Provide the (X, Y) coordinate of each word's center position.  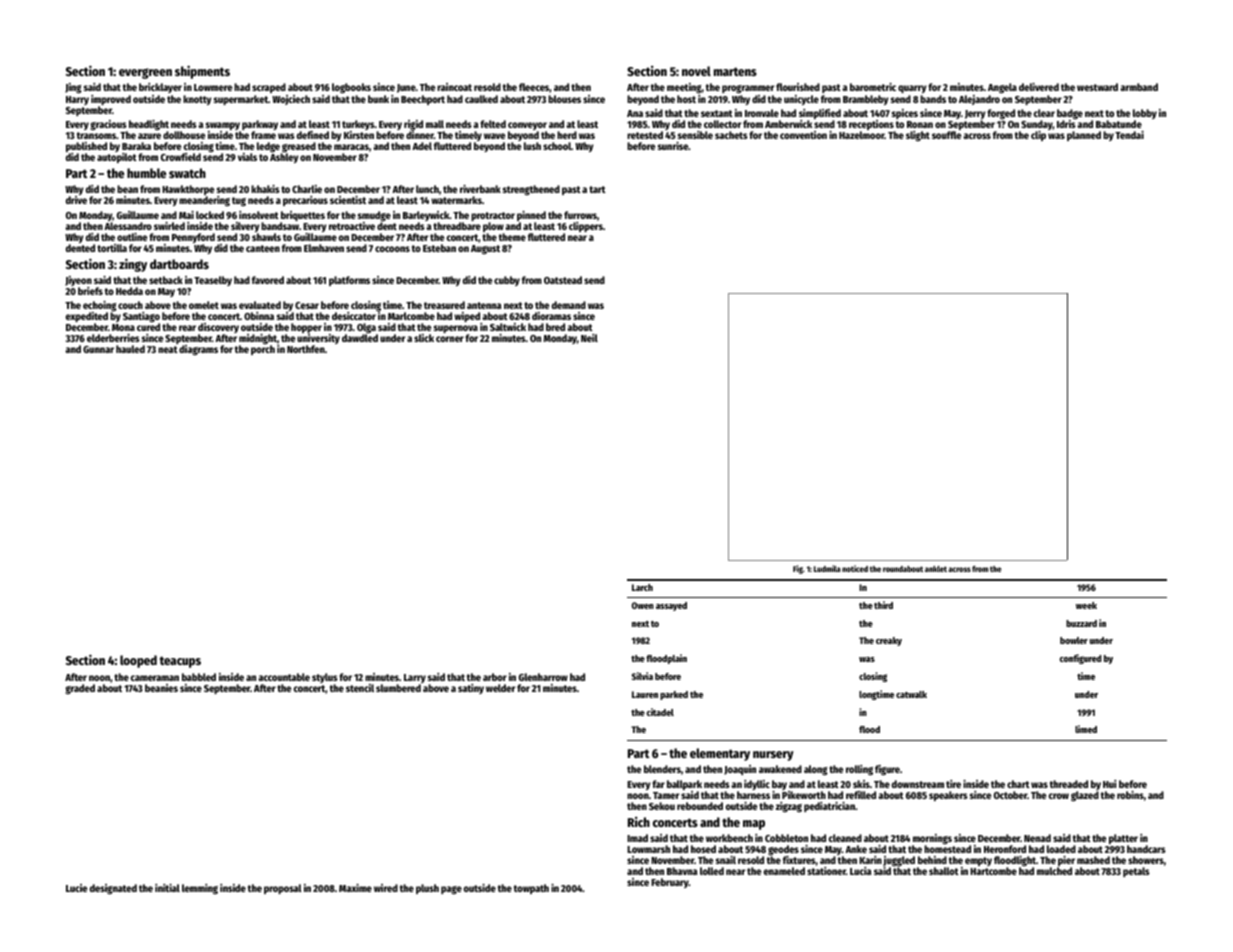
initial (167, 888)
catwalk (911, 694)
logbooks (351, 88)
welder (500, 688)
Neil (589, 338)
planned (1084, 136)
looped (138, 661)
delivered (1039, 87)
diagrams (198, 350)
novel (696, 71)
